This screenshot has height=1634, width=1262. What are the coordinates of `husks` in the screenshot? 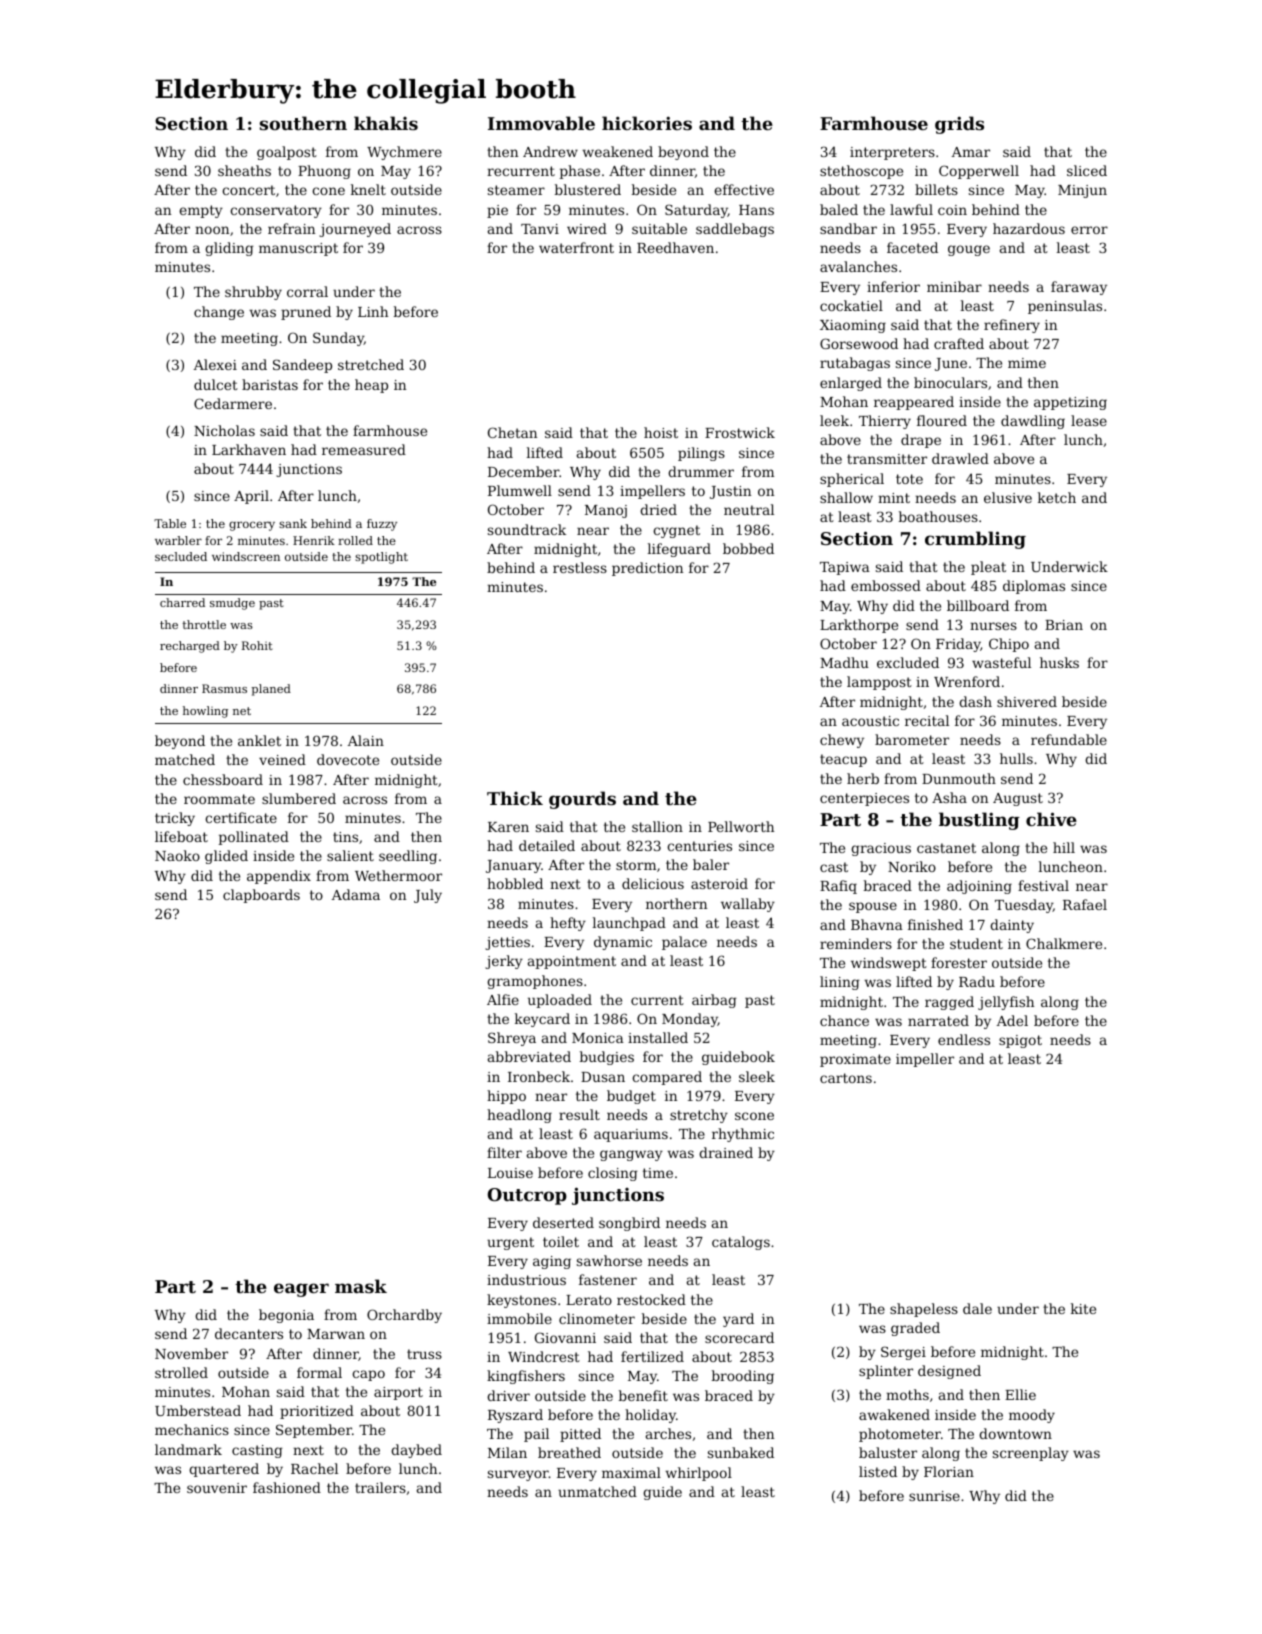 It's located at (1059, 662).
